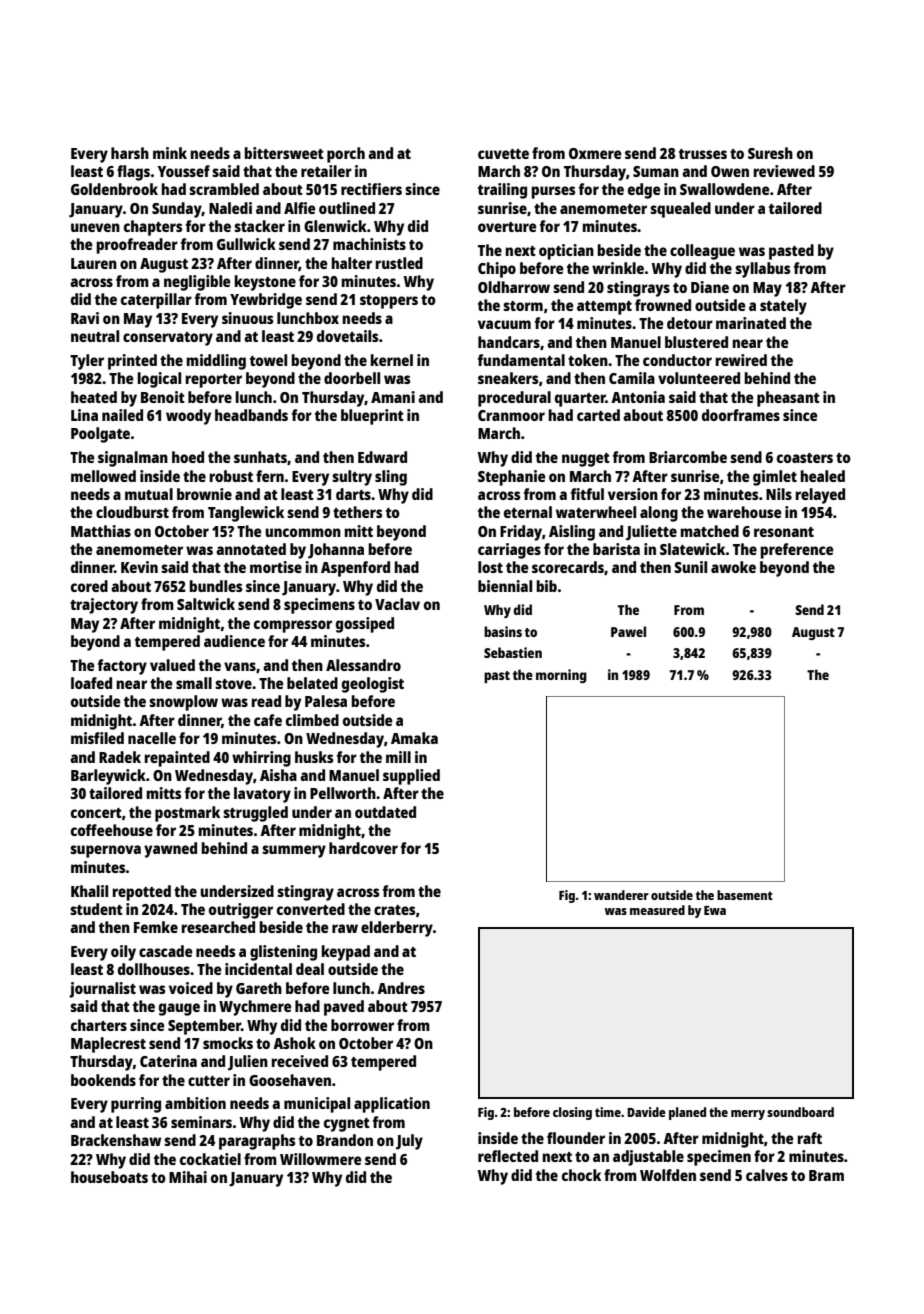  What do you see at coordinates (284, 153) in the screenshot?
I see `bittersweet` at bounding box center [284, 153].
